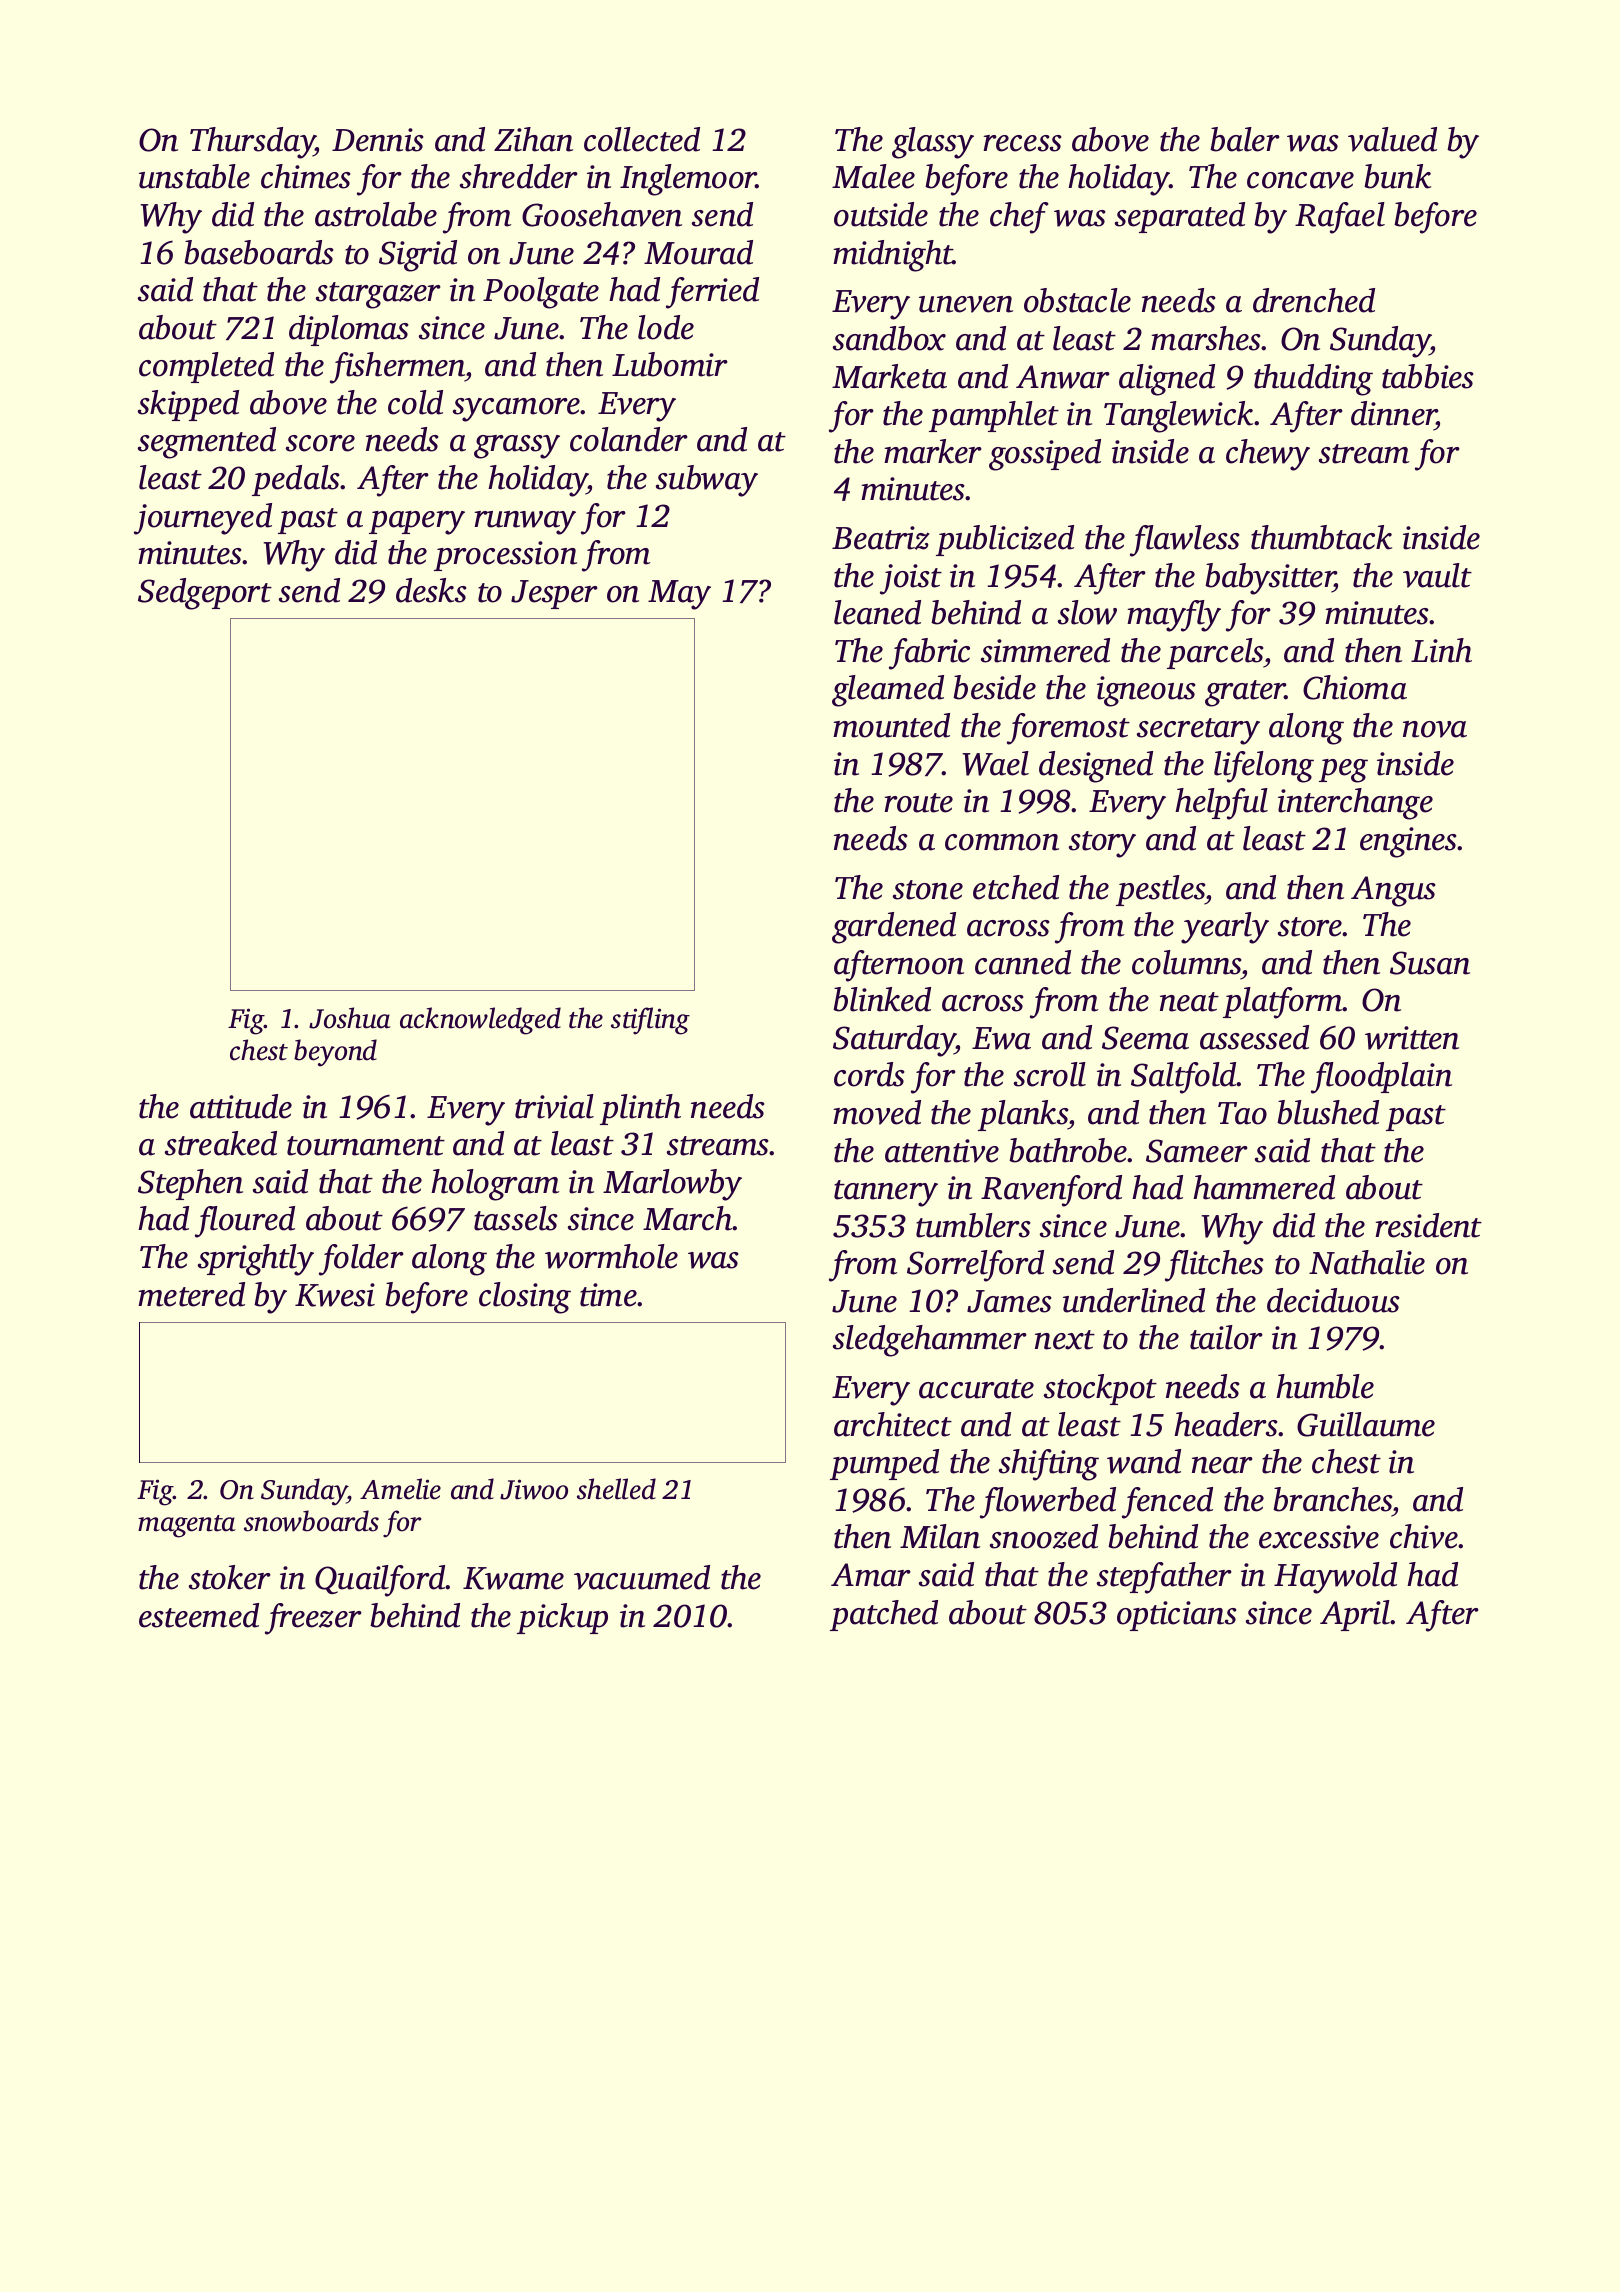 This screenshot has width=1620, height=2292. What do you see at coordinates (933, 143) in the screenshot?
I see `glassy` at bounding box center [933, 143].
